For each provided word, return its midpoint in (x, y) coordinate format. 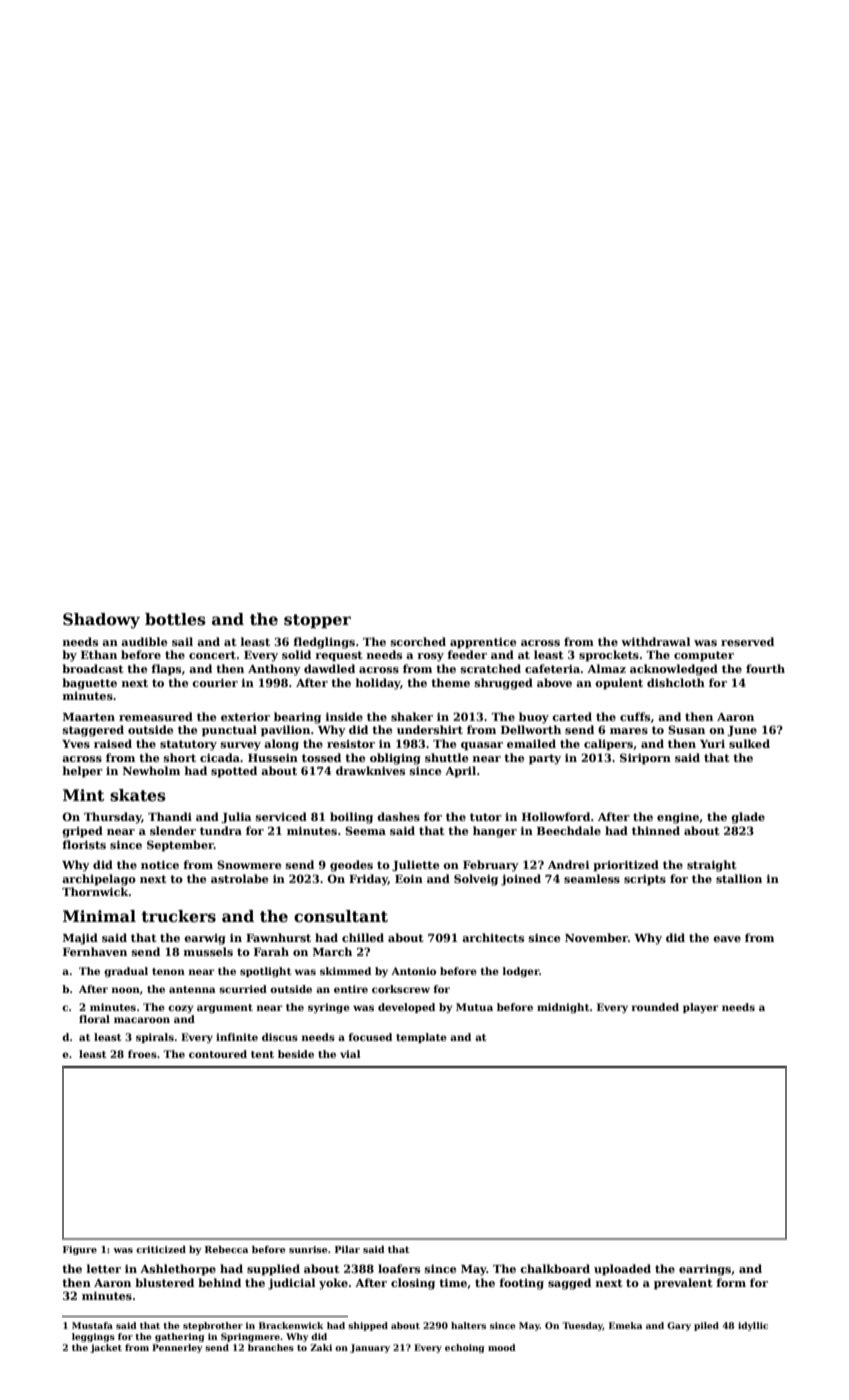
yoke (333, 1284)
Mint (83, 795)
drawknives (370, 770)
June (742, 731)
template (421, 1038)
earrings (705, 1270)
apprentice (483, 643)
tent (262, 1054)
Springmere (250, 1337)
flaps (166, 670)
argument (225, 1008)
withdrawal (655, 641)
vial (350, 1054)
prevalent (683, 1284)
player (700, 1008)
